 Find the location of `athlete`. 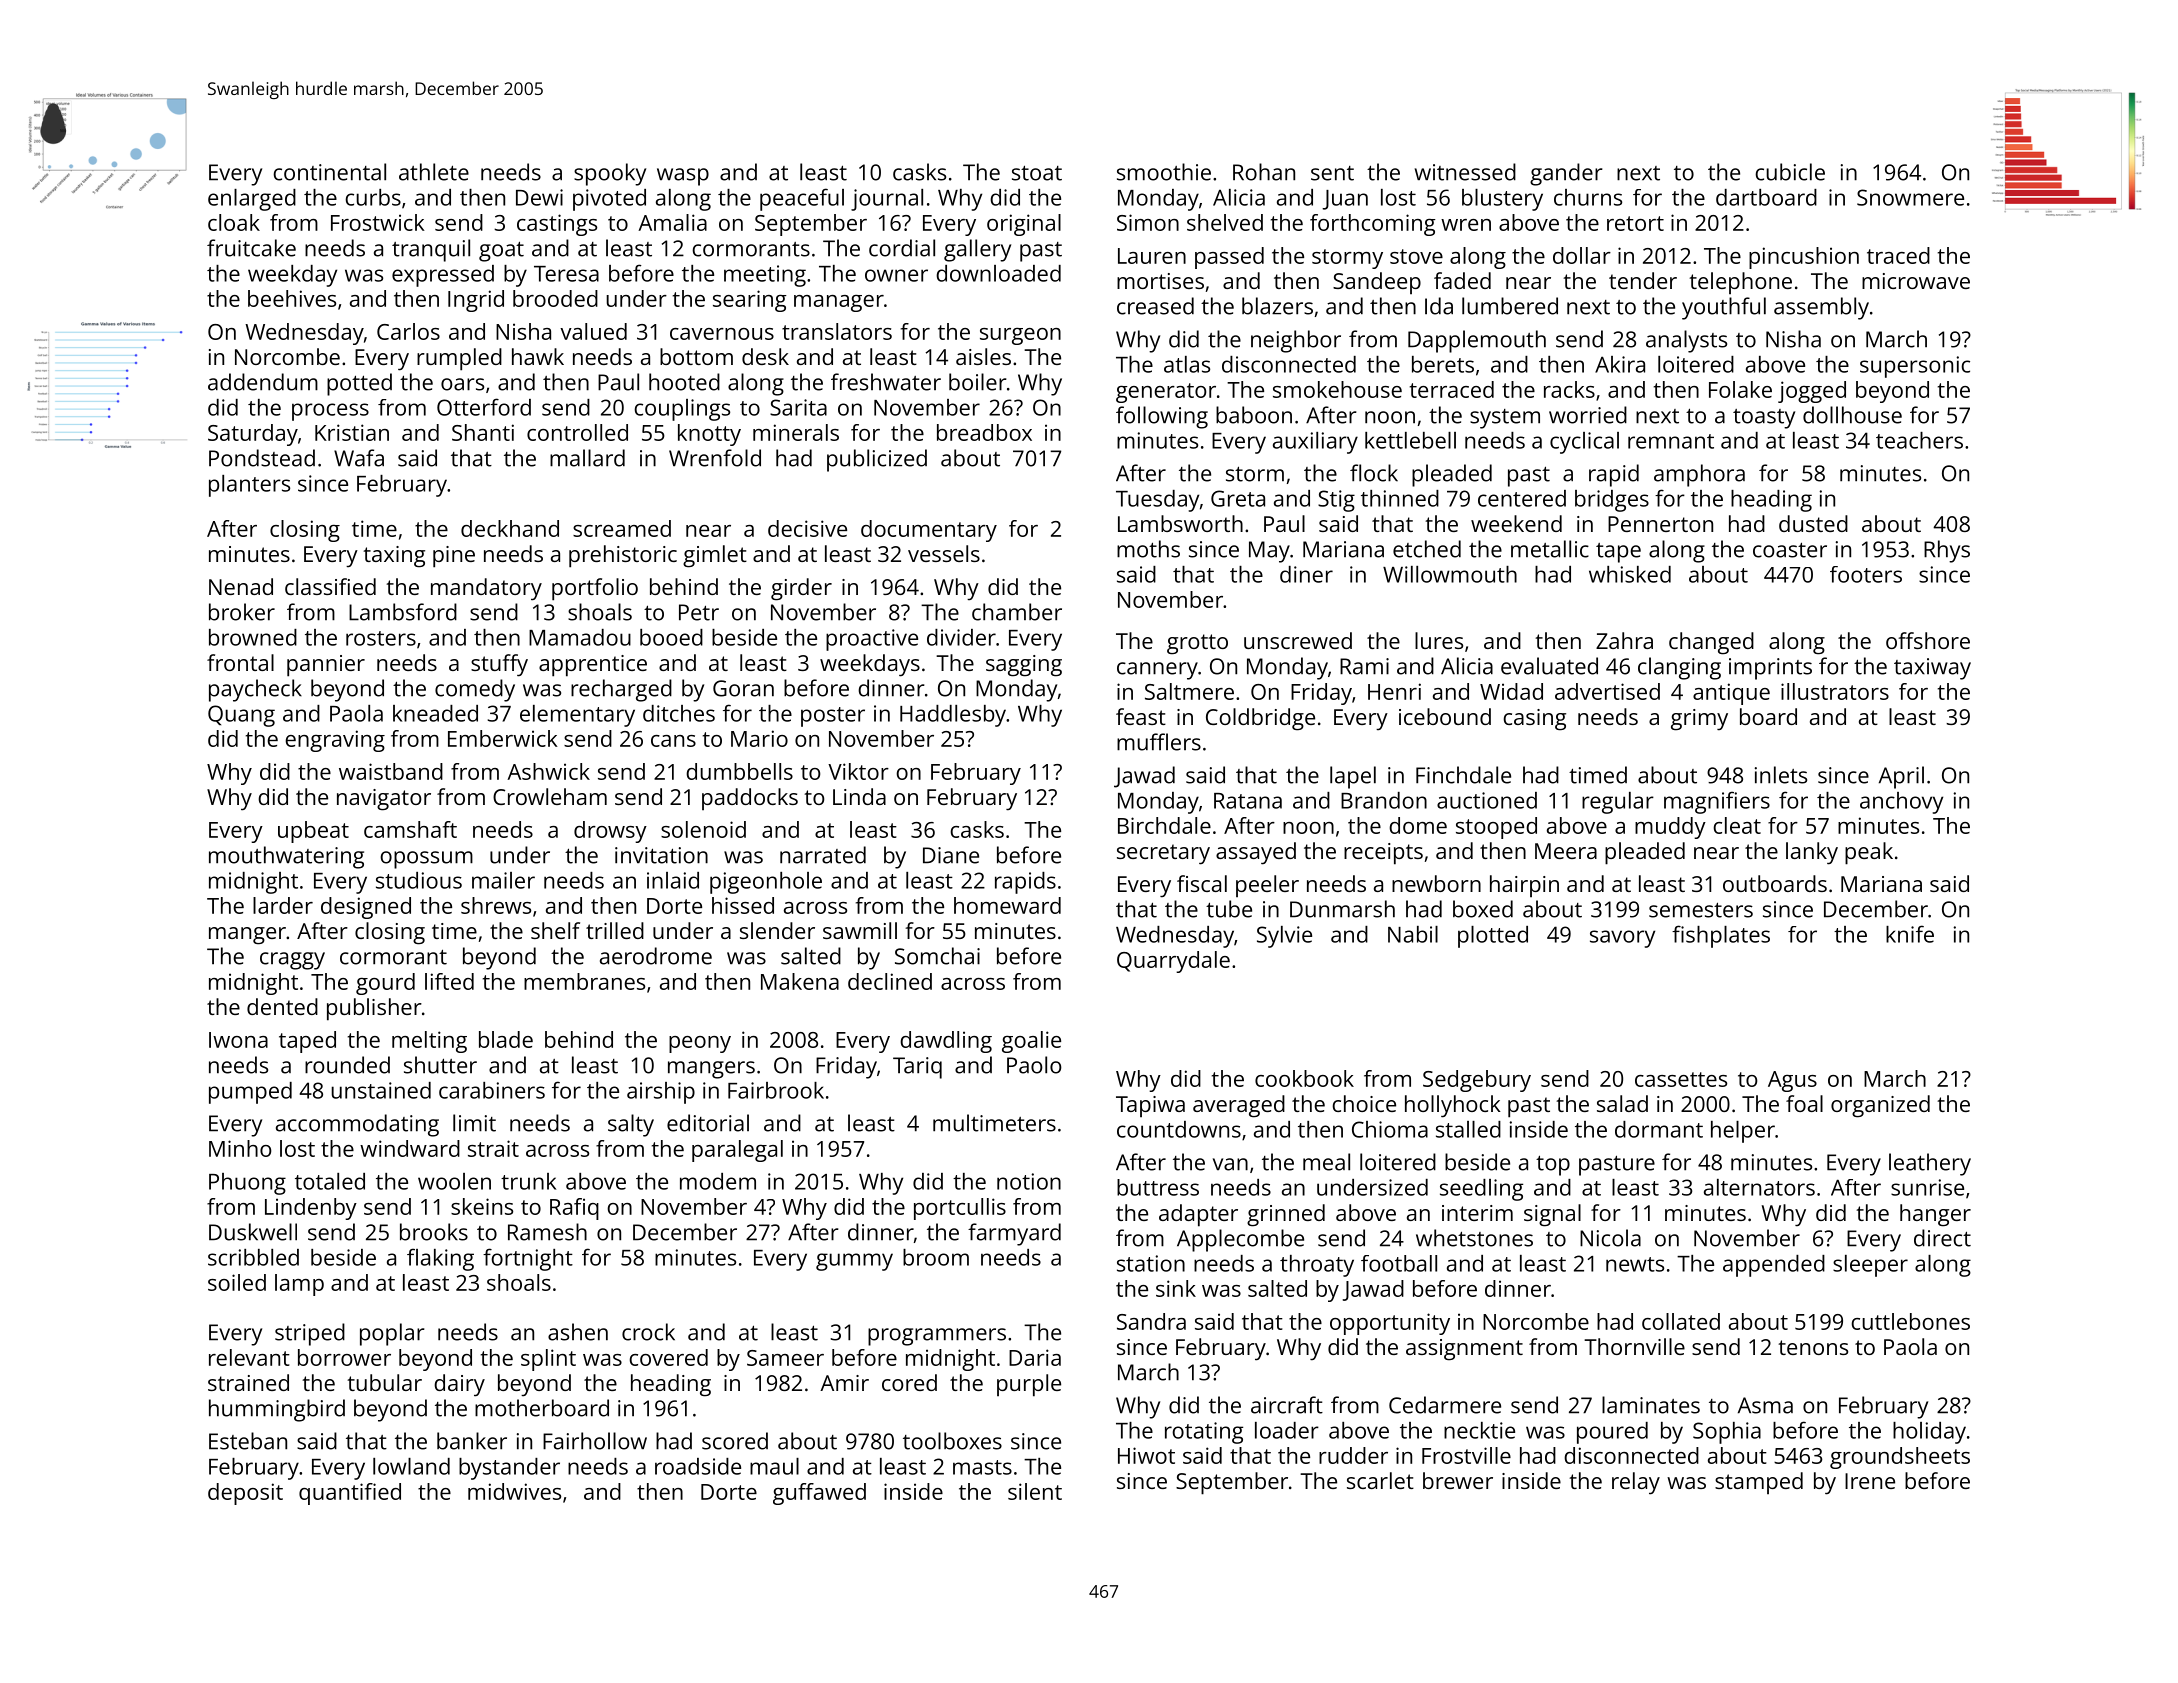

athlete is located at coordinates (434, 172).
